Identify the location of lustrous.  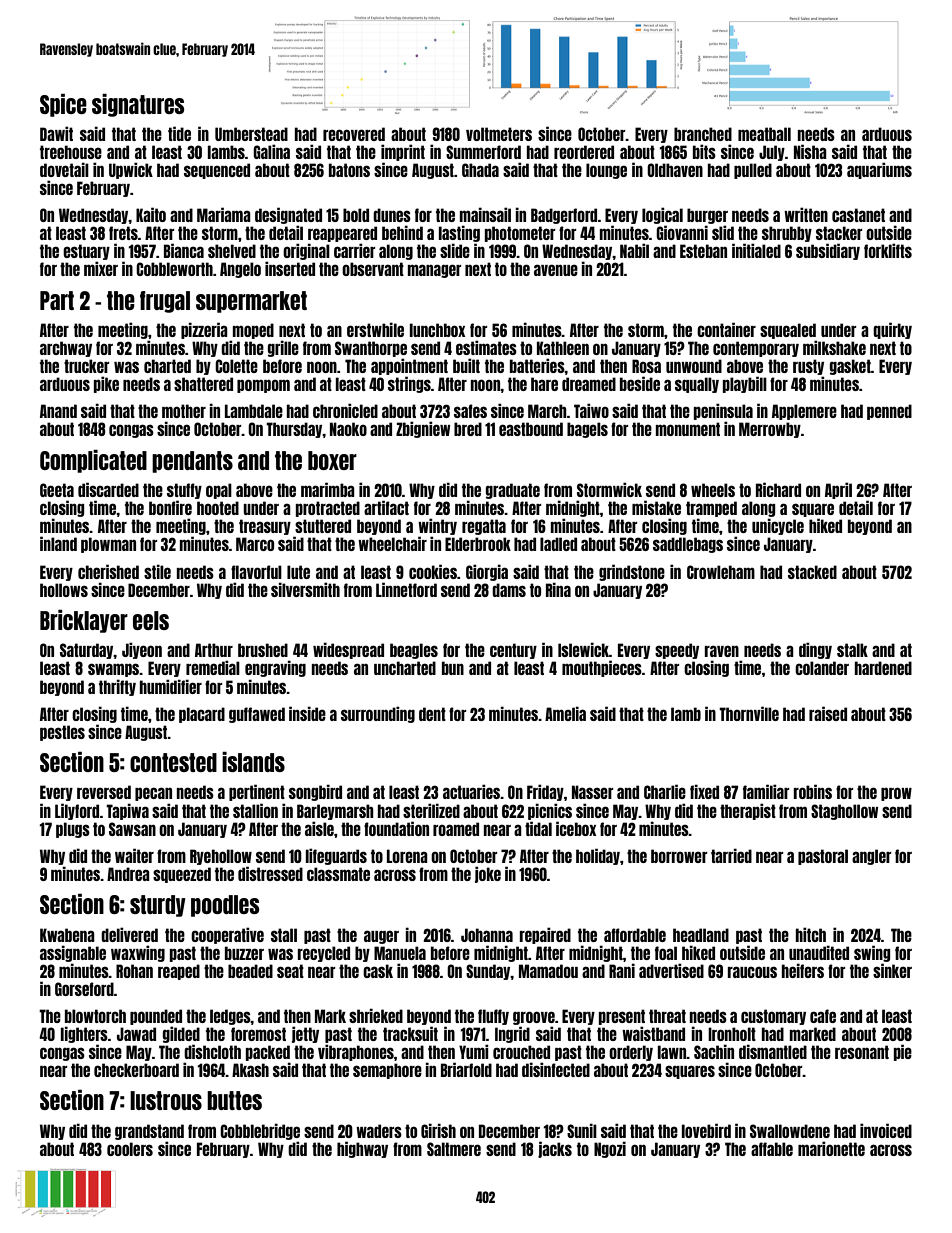
(166, 1100).
